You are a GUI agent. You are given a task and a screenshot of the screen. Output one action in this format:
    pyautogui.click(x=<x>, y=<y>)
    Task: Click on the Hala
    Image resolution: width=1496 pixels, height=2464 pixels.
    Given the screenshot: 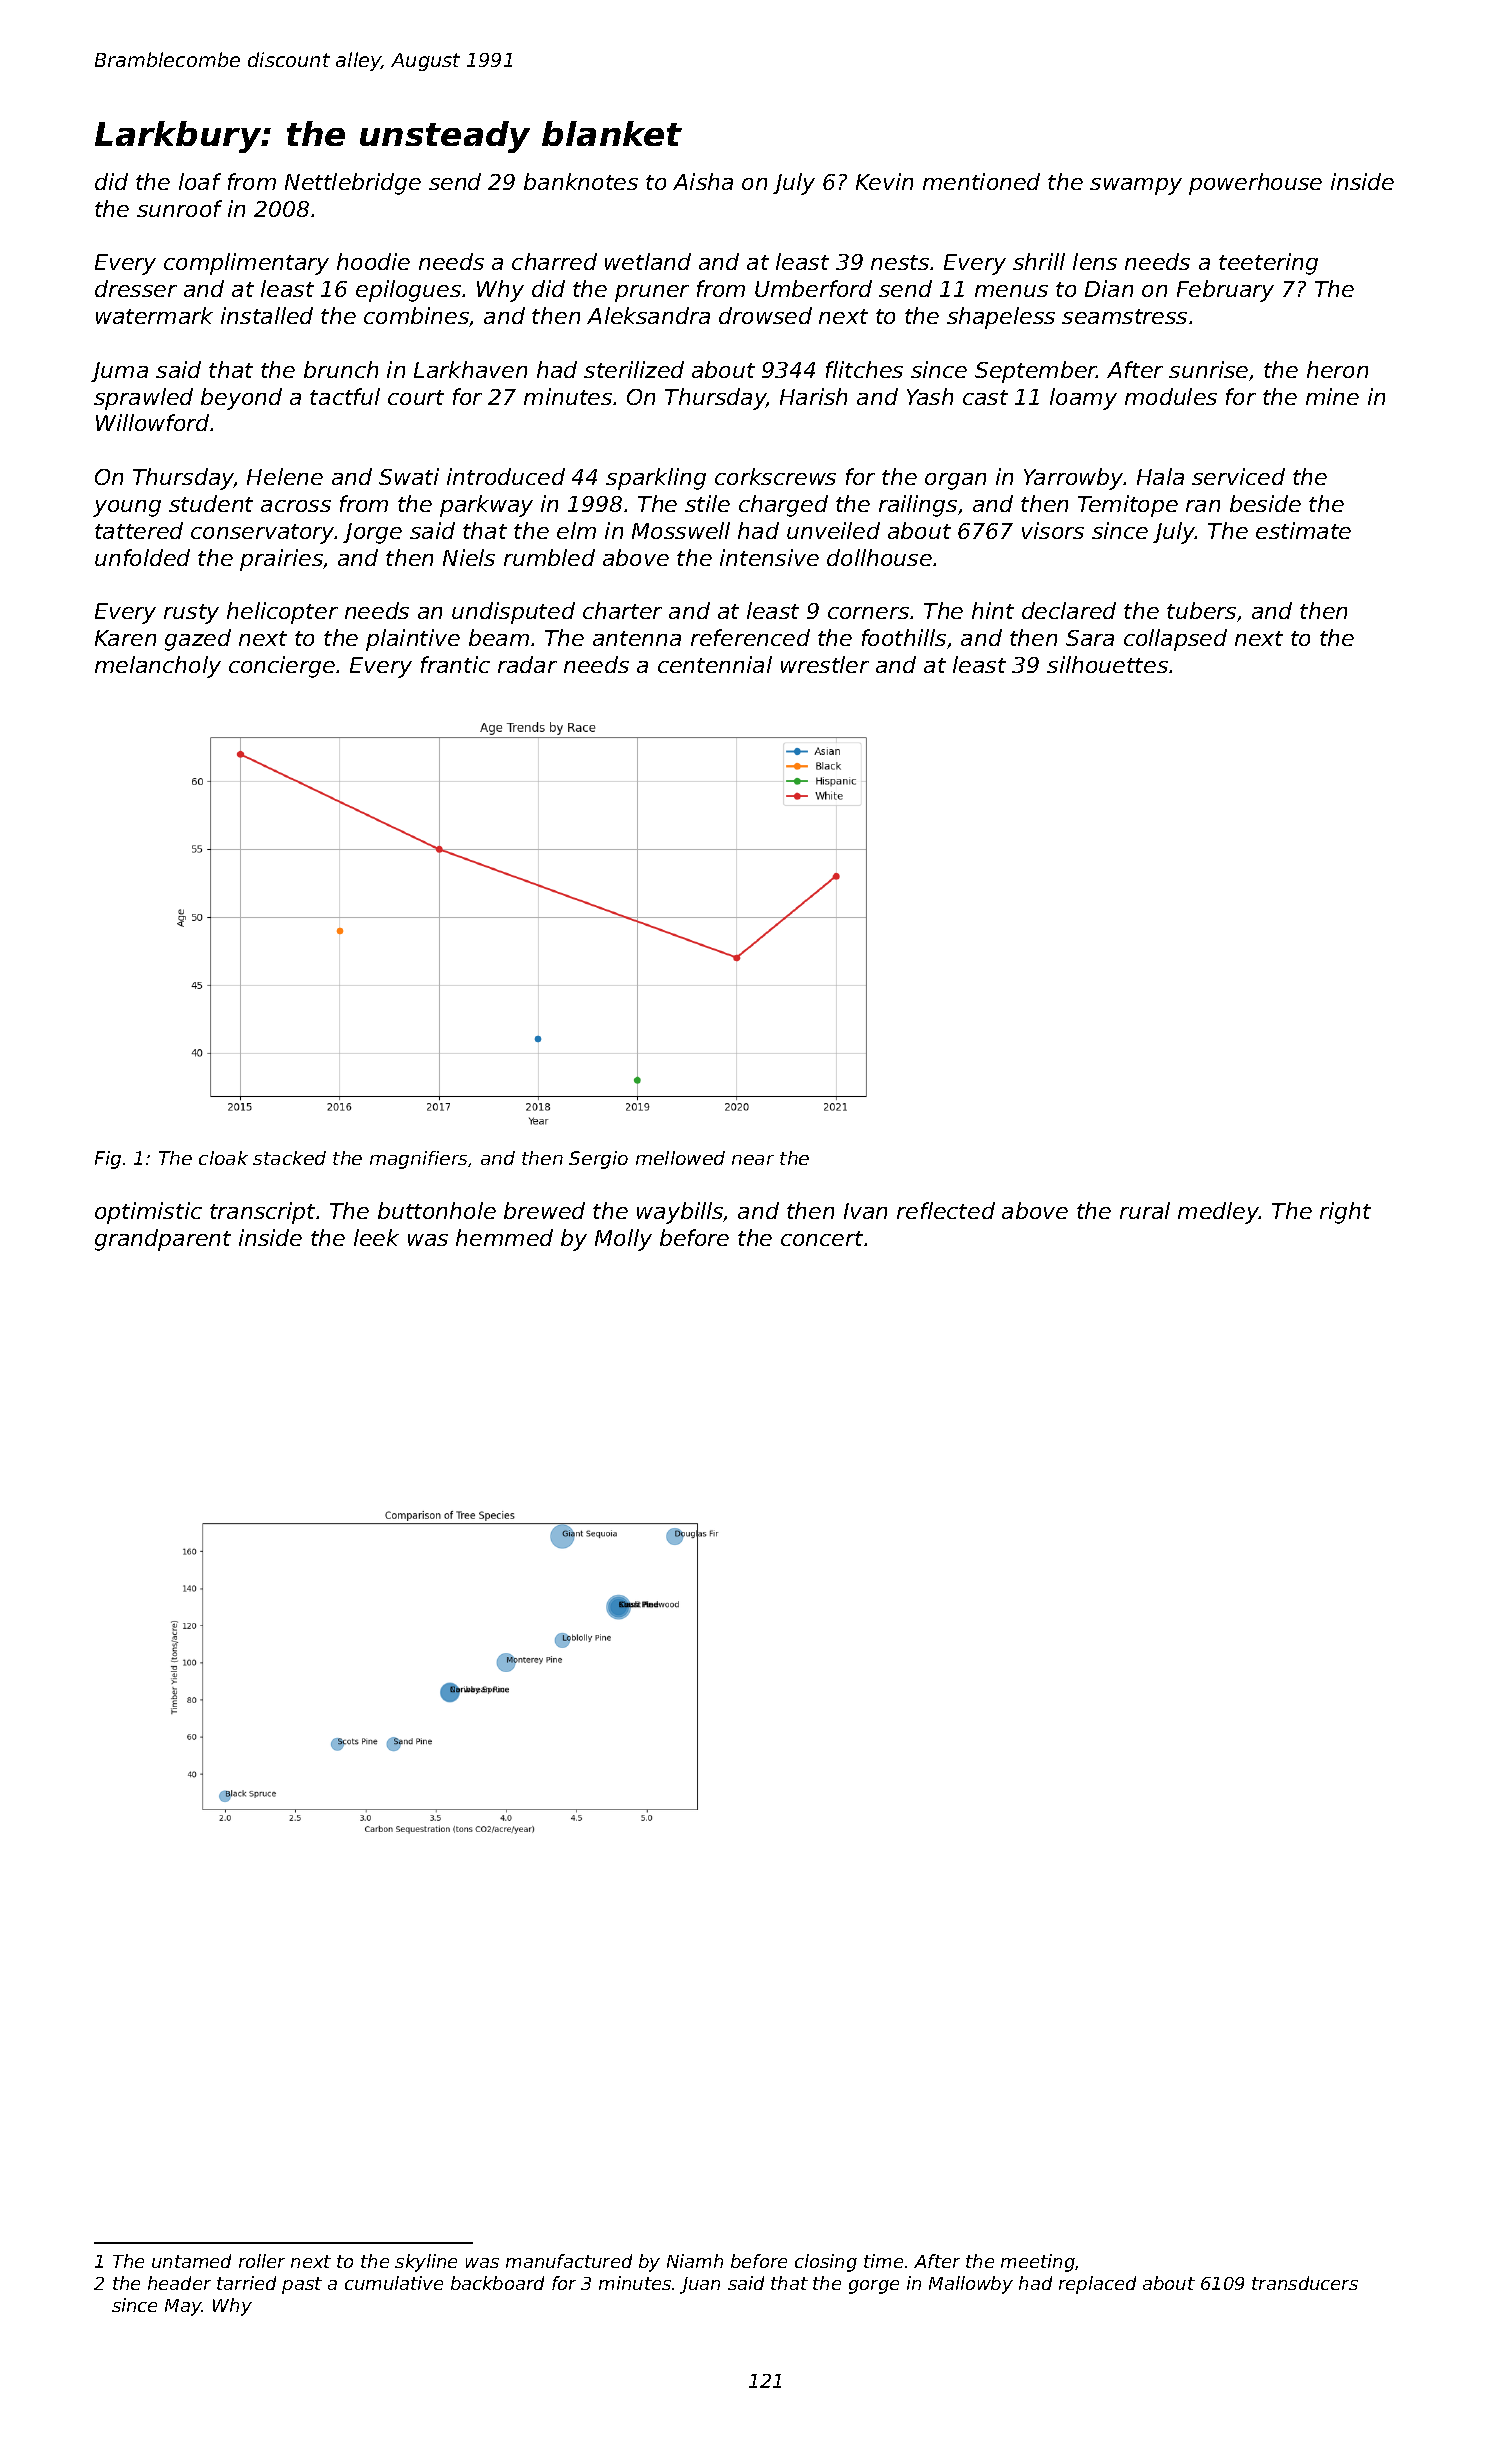 What is the action you would take?
    pyautogui.click(x=1160, y=476)
